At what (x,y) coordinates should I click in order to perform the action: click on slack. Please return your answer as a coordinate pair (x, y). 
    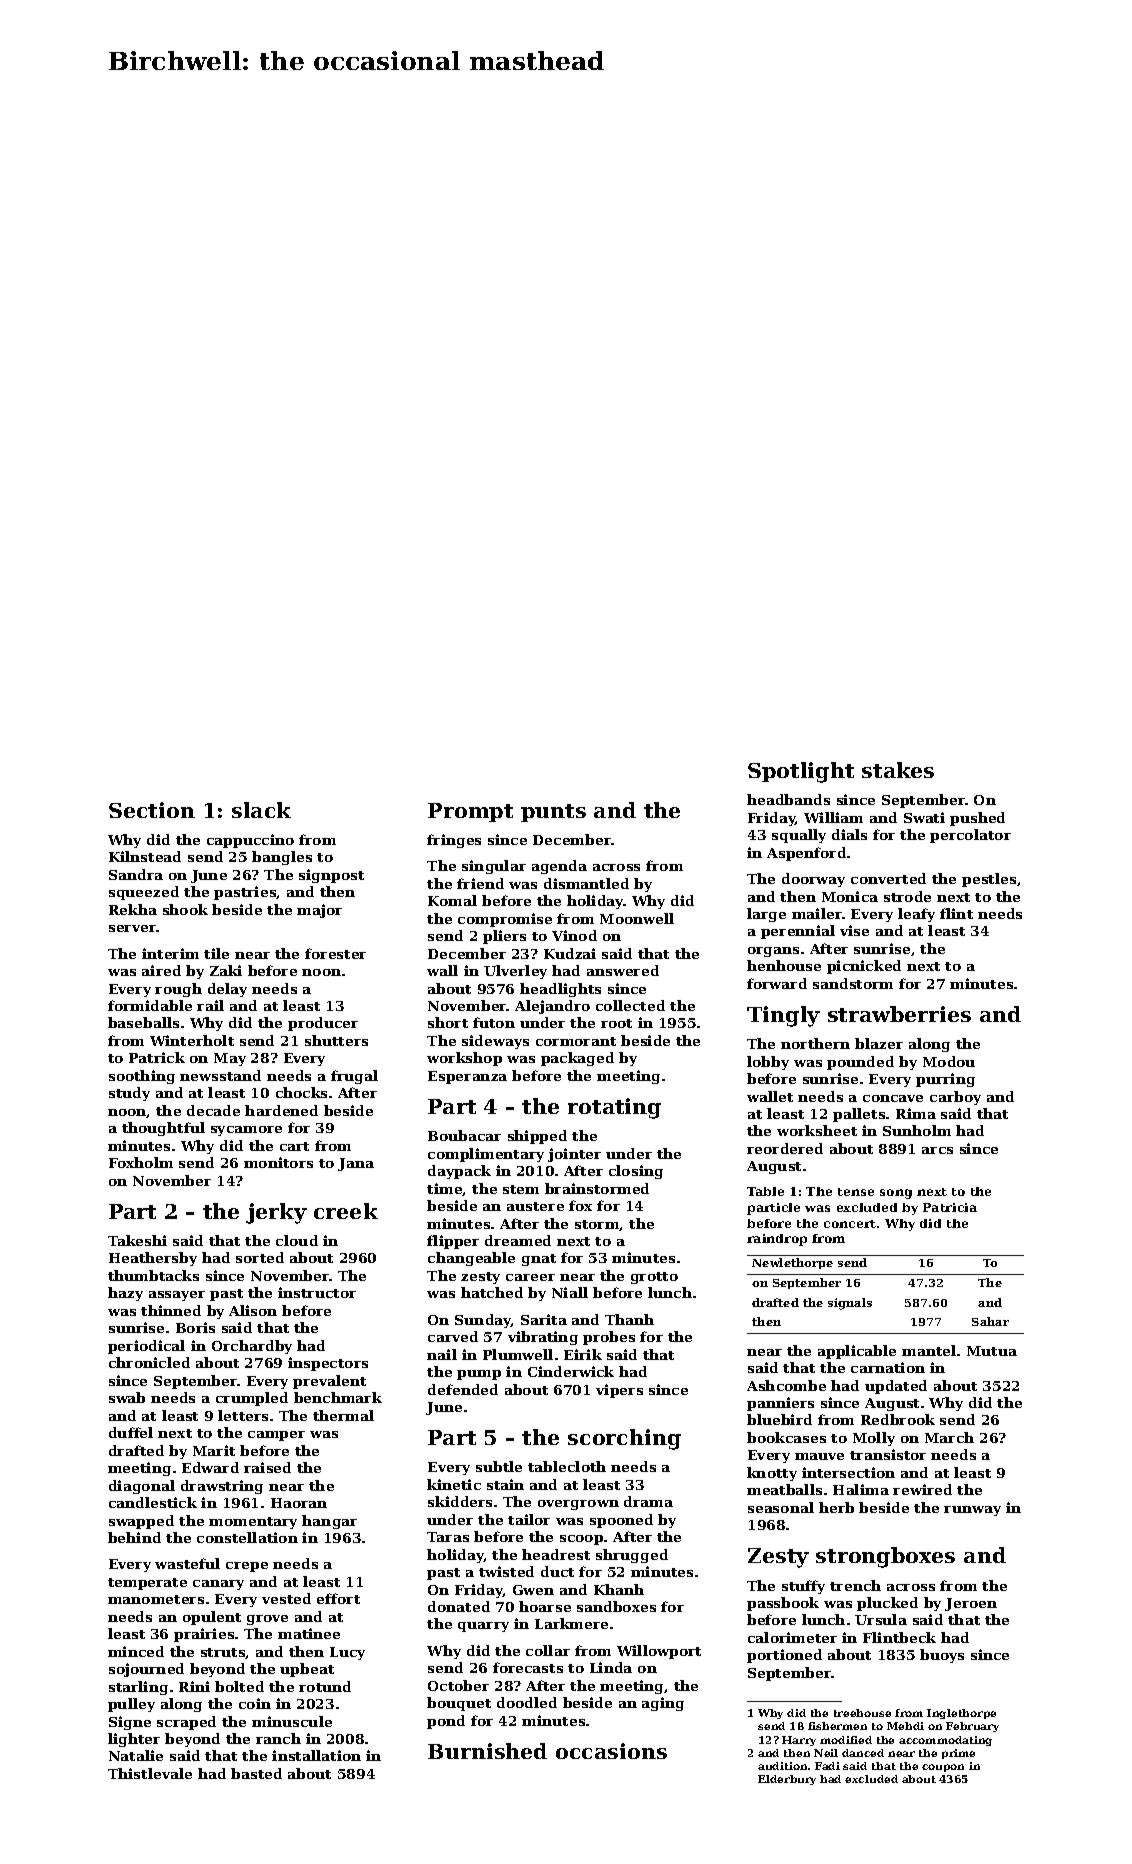
    Looking at the image, I should click on (261, 810).
